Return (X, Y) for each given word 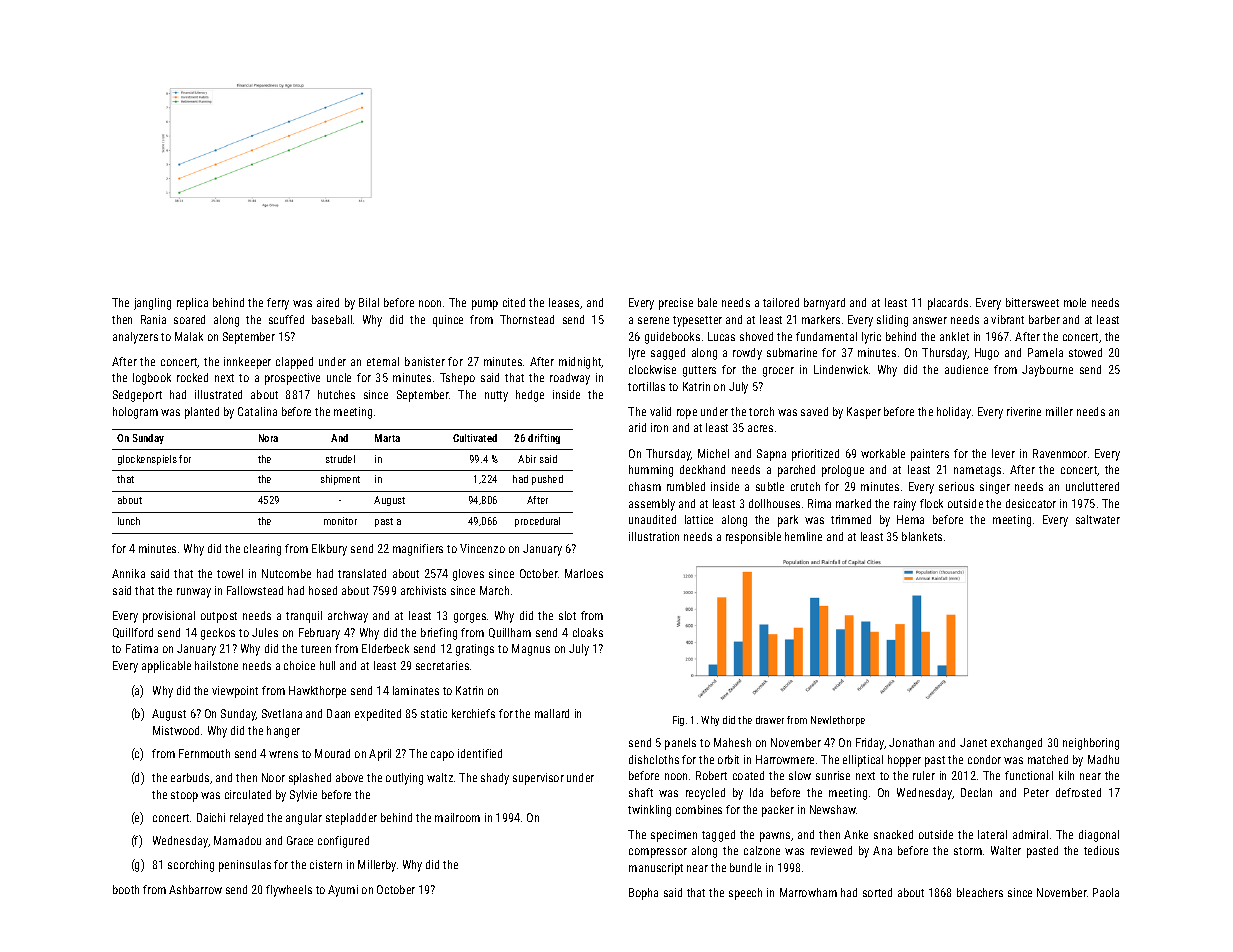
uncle (339, 377)
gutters (699, 371)
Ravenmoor (1060, 453)
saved (814, 411)
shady (495, 779)
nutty (496, 396)
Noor (273, 777)
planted (202, 413)
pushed (547, 480)
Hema (910, 519)
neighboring (1091, 744)
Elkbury (329, 550)
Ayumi (343, 891)
